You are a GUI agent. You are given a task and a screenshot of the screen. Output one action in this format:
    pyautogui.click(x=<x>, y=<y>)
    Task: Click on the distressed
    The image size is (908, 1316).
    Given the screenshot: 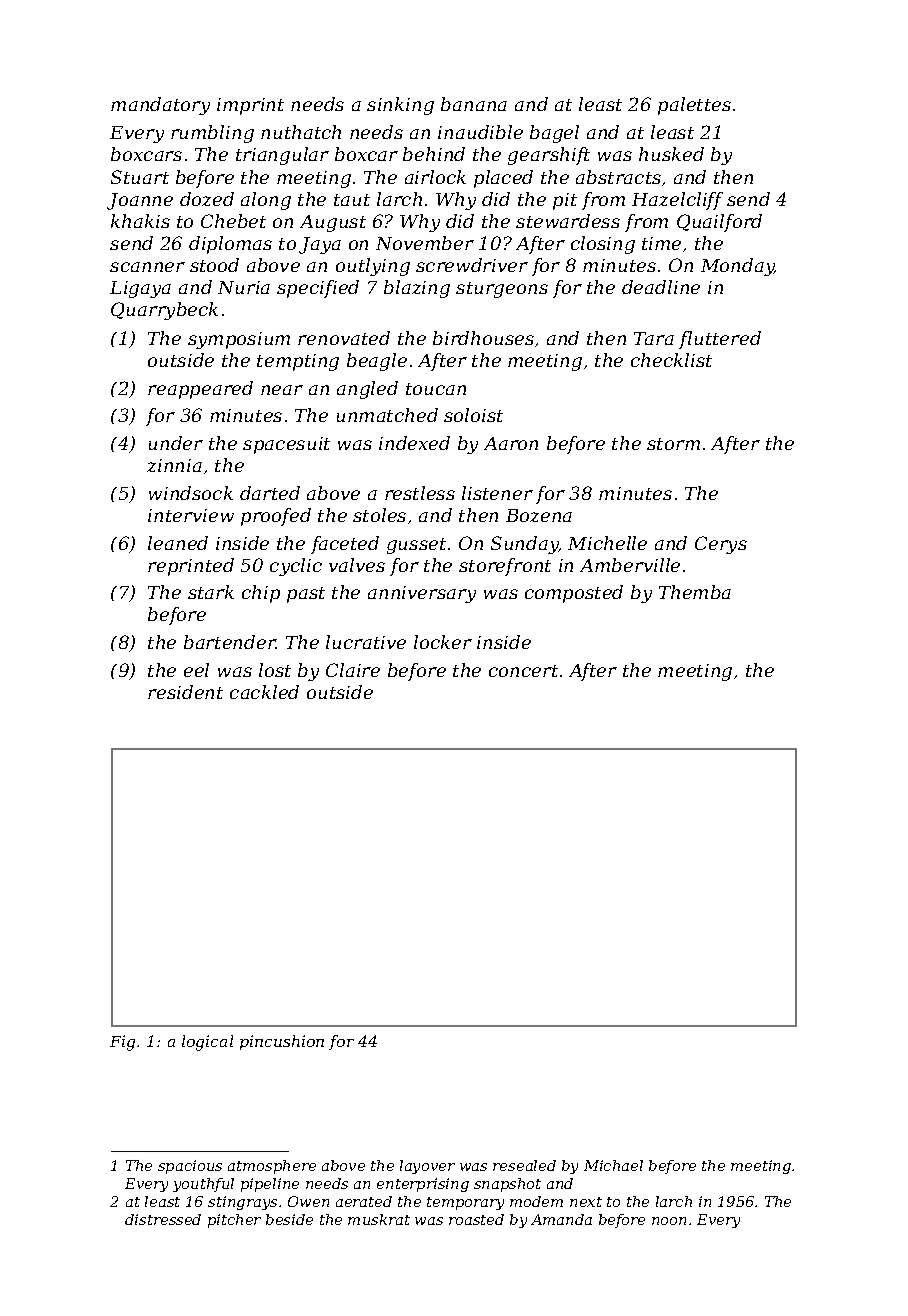 What is the action you would take?
    pyautogui.click(x=163, y=1219)
